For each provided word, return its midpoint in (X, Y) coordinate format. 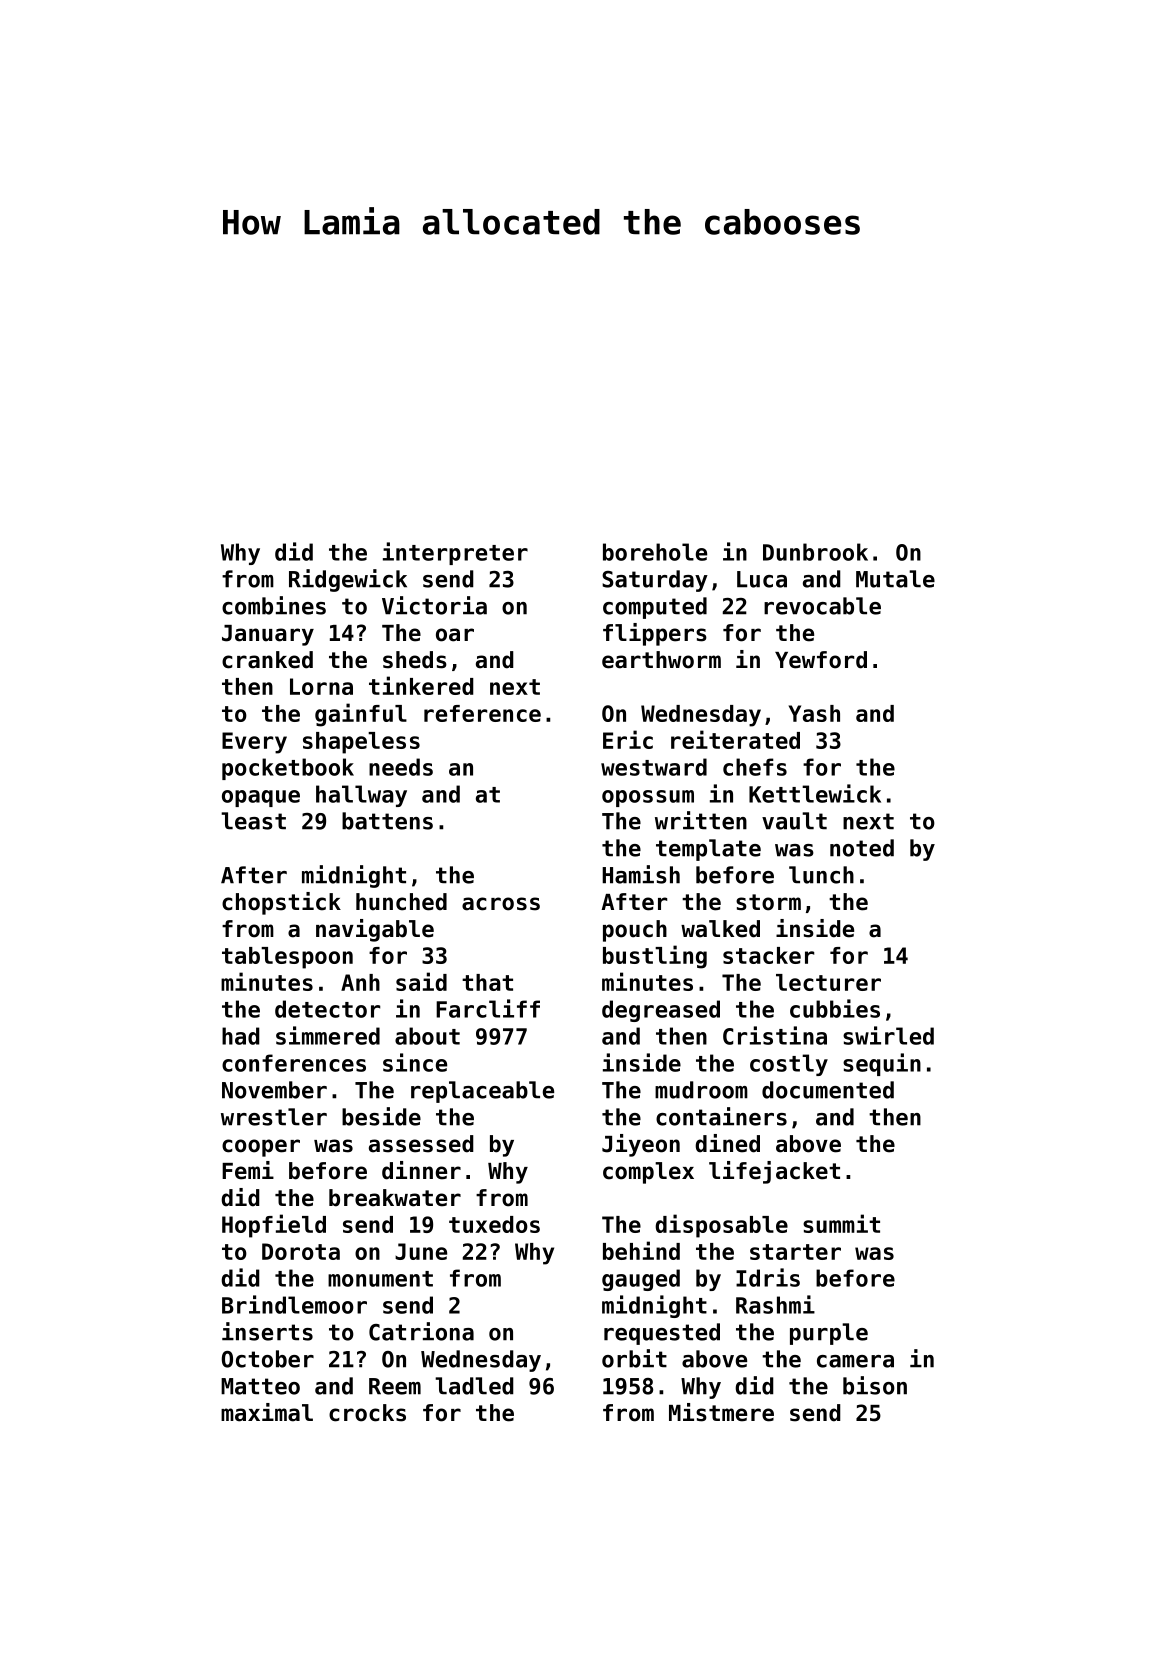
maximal (267, 1412)
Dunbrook (815, 552)
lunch (821, 875)
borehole (655, 552)
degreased (661, 1011)
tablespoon (287, 958)
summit (841, 1223)
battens (387, 821)
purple (829, 1334)
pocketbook (288, 769)
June (421, 1251)
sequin (882, 1064)
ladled (474, 1386)
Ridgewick (348, 580)
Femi (248, 1170)
